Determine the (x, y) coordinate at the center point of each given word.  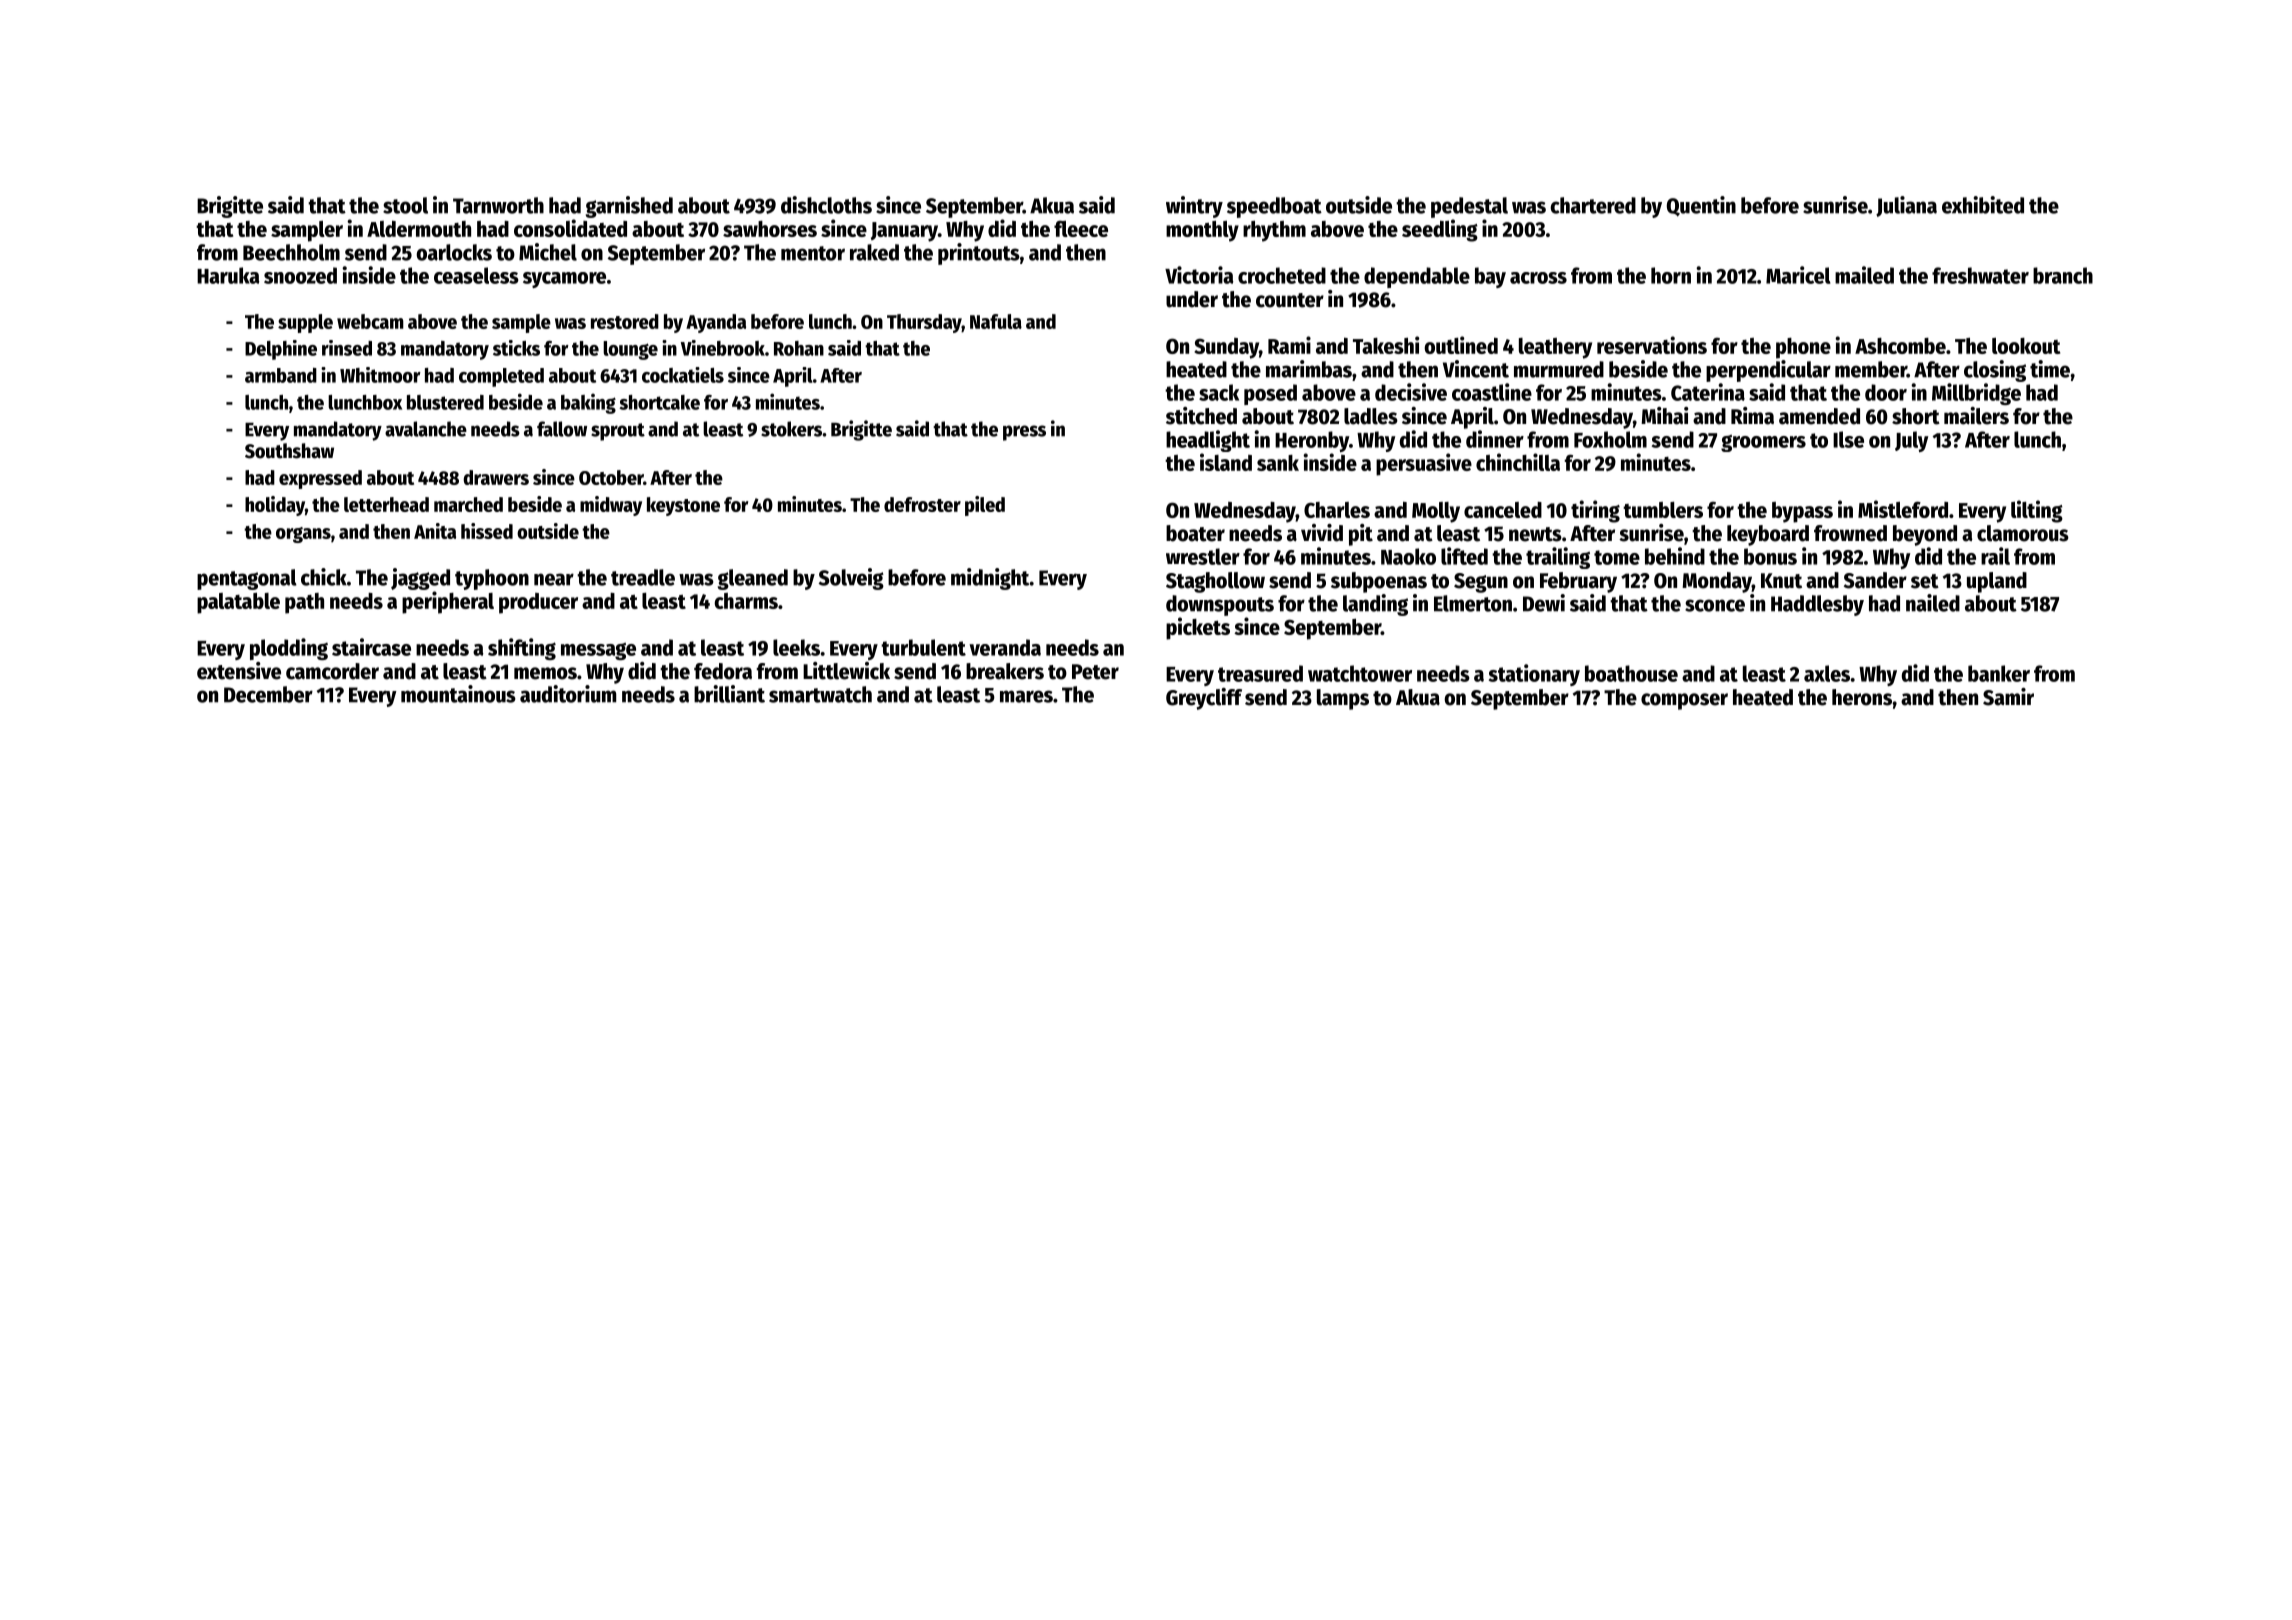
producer (538, 603)
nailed (1933, 603)
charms (746, 601)
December (268, 694)
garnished (629, 207)
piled (985, 506)
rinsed (347, 348)
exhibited (1983, 205)
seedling (1440, 230)
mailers (1976, 416)
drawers (496, 477)
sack (1219, 392)
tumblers (1663, 510)
